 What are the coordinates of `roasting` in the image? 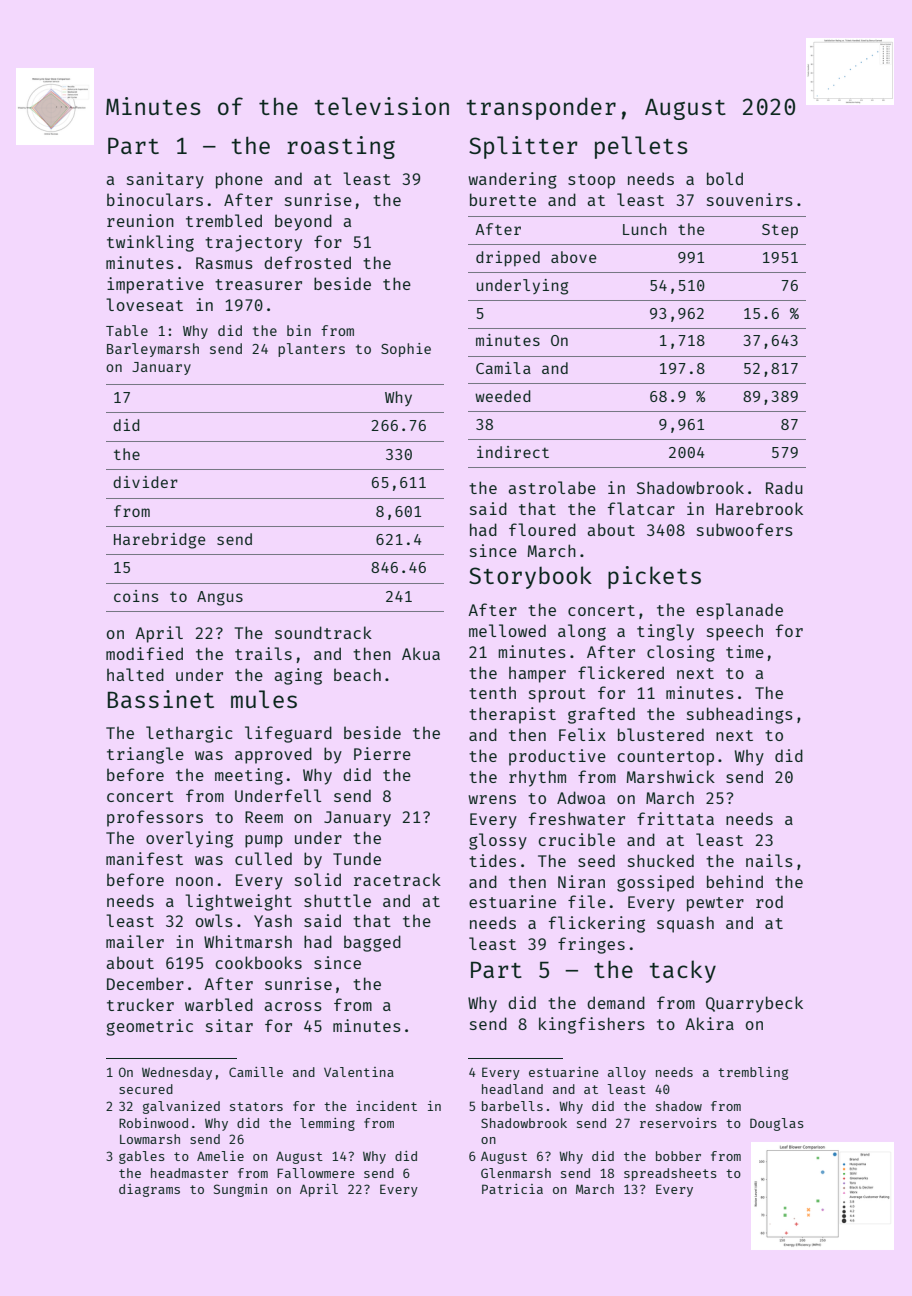 It's located at (341, 147).
